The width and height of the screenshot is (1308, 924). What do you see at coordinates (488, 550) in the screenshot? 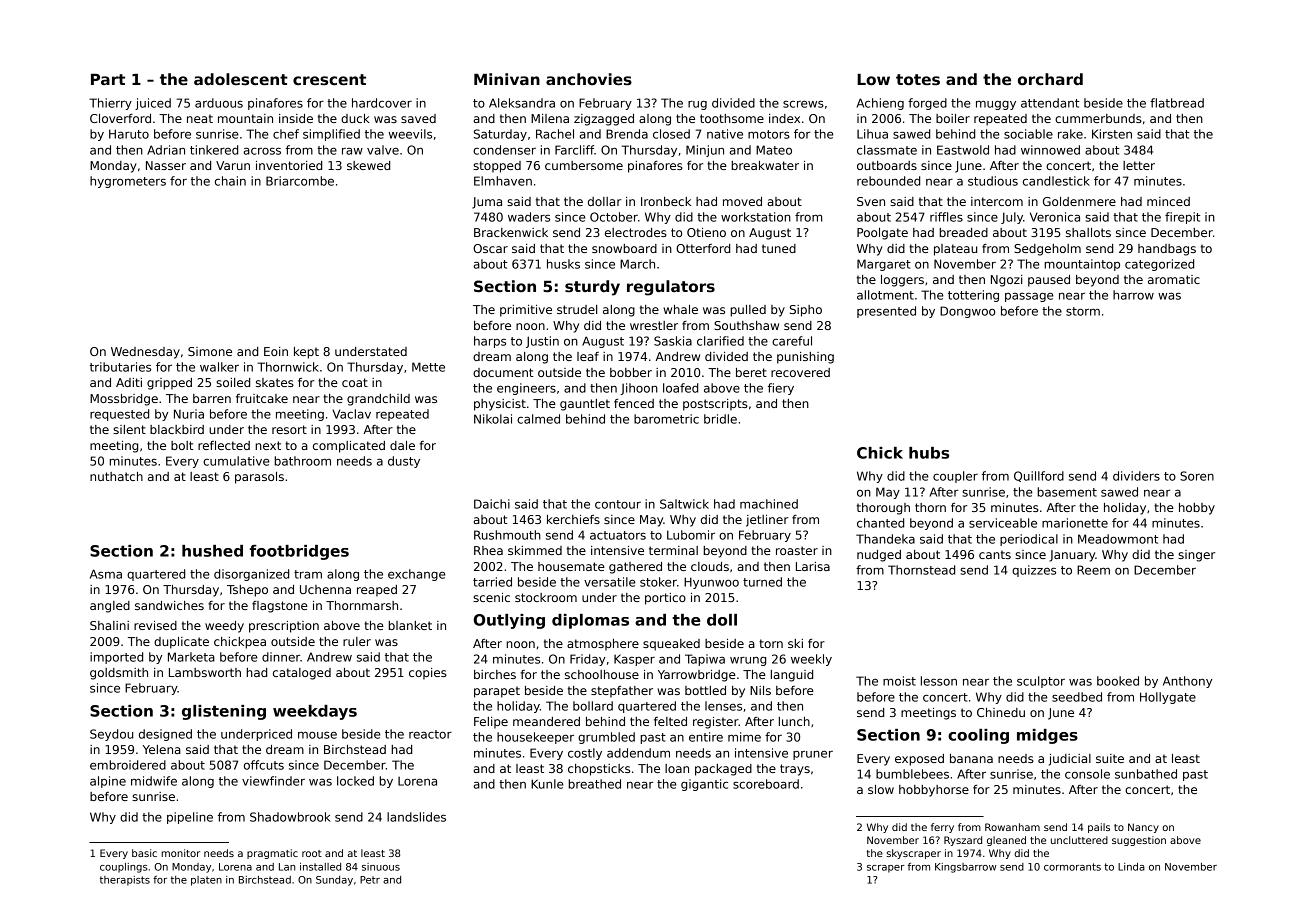
I see `Rhea` at bounding box center [488, 550].
